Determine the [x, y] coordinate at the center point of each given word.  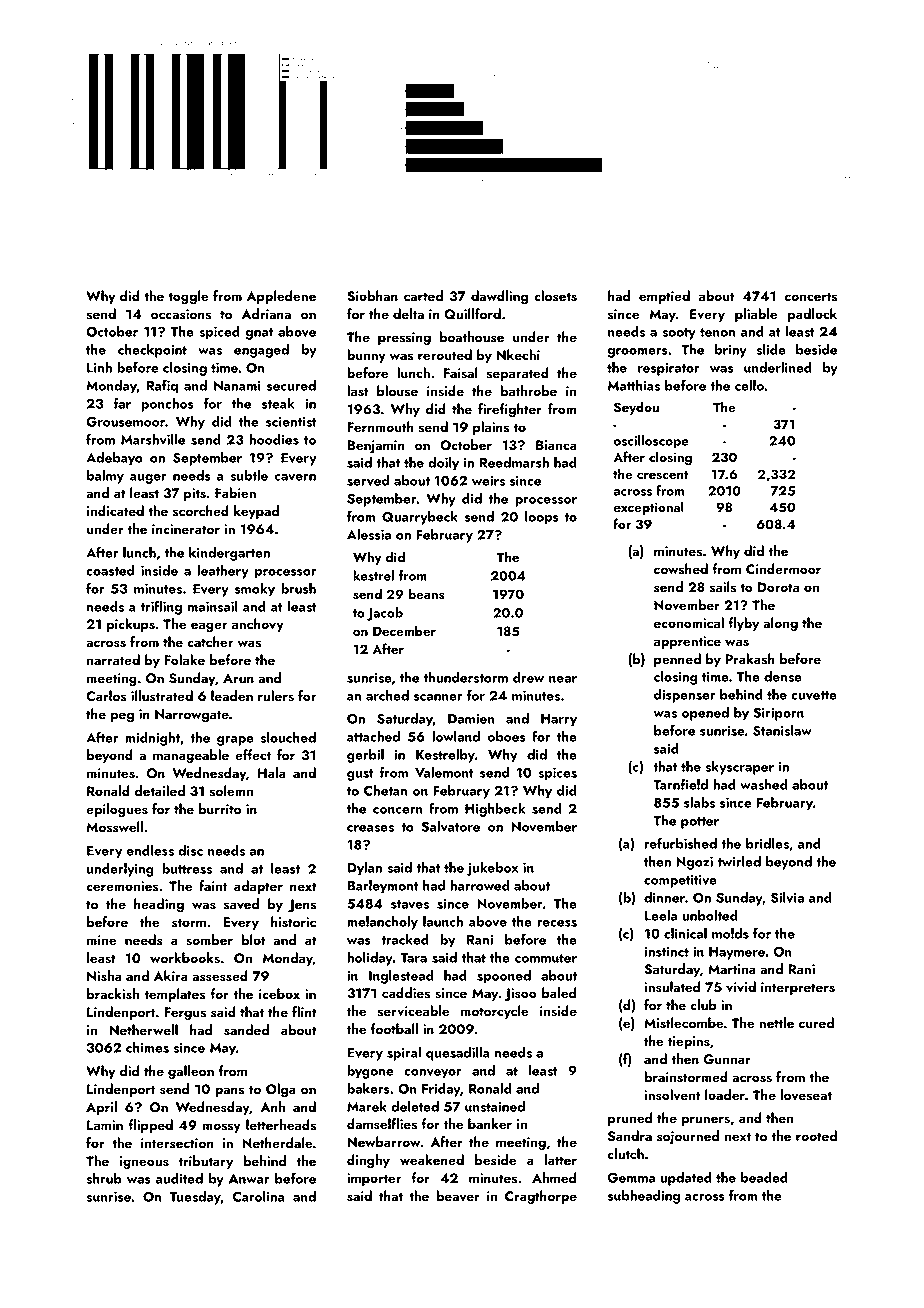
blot [253, 939]
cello [749, 385]
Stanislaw [782, 730]
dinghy [368, 1161]
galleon [191, 1072]
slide [771, 349]
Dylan [365, 869]
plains [491, 428]
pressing [404, 339]
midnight [152, 739]
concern [398, 810]
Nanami [237, 386]
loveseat [806, 1095]
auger [148, 479]
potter [700, 823]
